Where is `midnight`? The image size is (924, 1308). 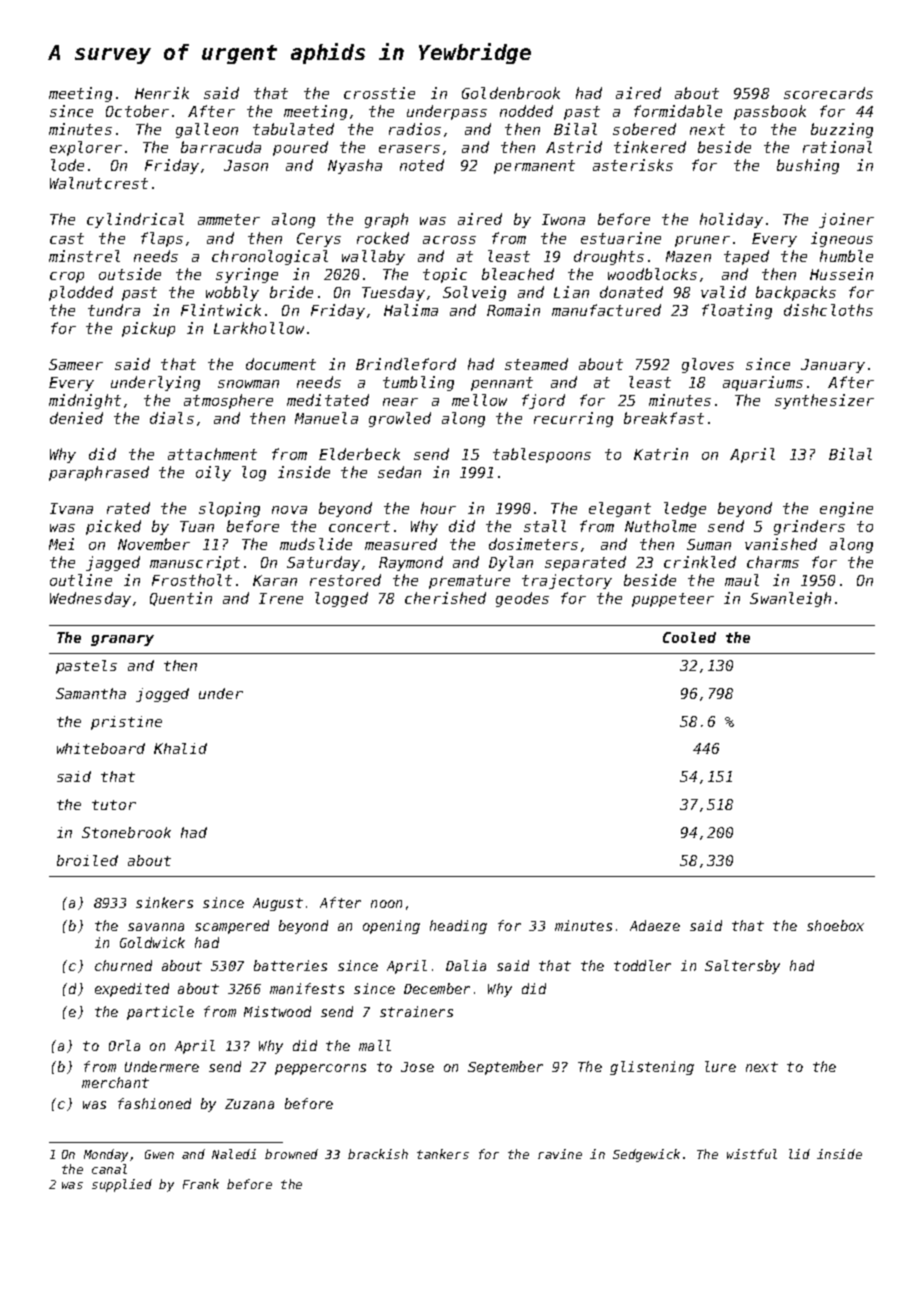 midnight is located at coordinates (85, 401).
